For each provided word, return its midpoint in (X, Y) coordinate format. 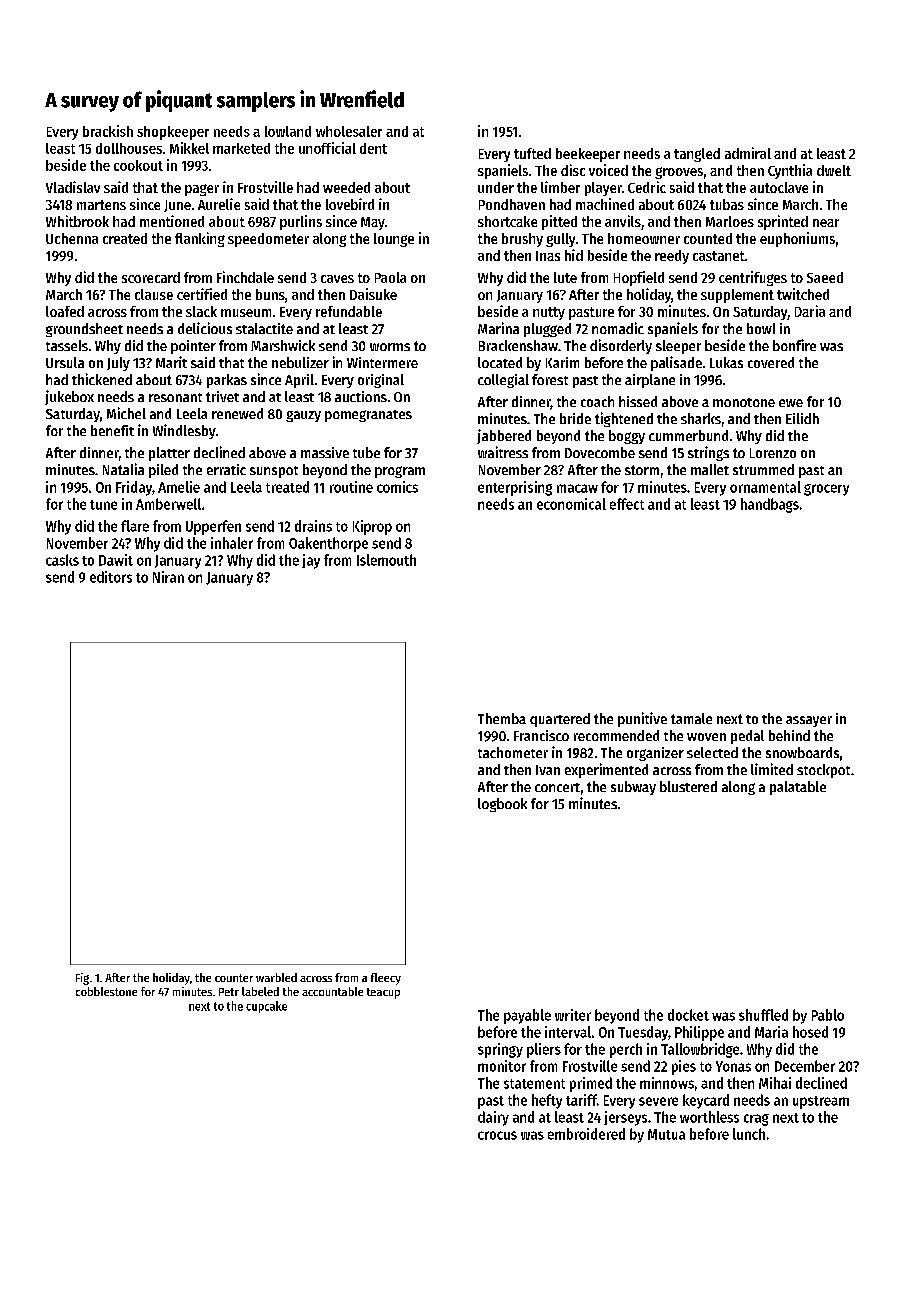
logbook (502, 805)
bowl (761, 328)
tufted (532, 153)
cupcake (266, 1007)
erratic (226, 469)
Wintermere (382, 362)
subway (633, 788)
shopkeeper (173, 133)
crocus (497, 1135)
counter (234, 978)
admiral (748, 153)
